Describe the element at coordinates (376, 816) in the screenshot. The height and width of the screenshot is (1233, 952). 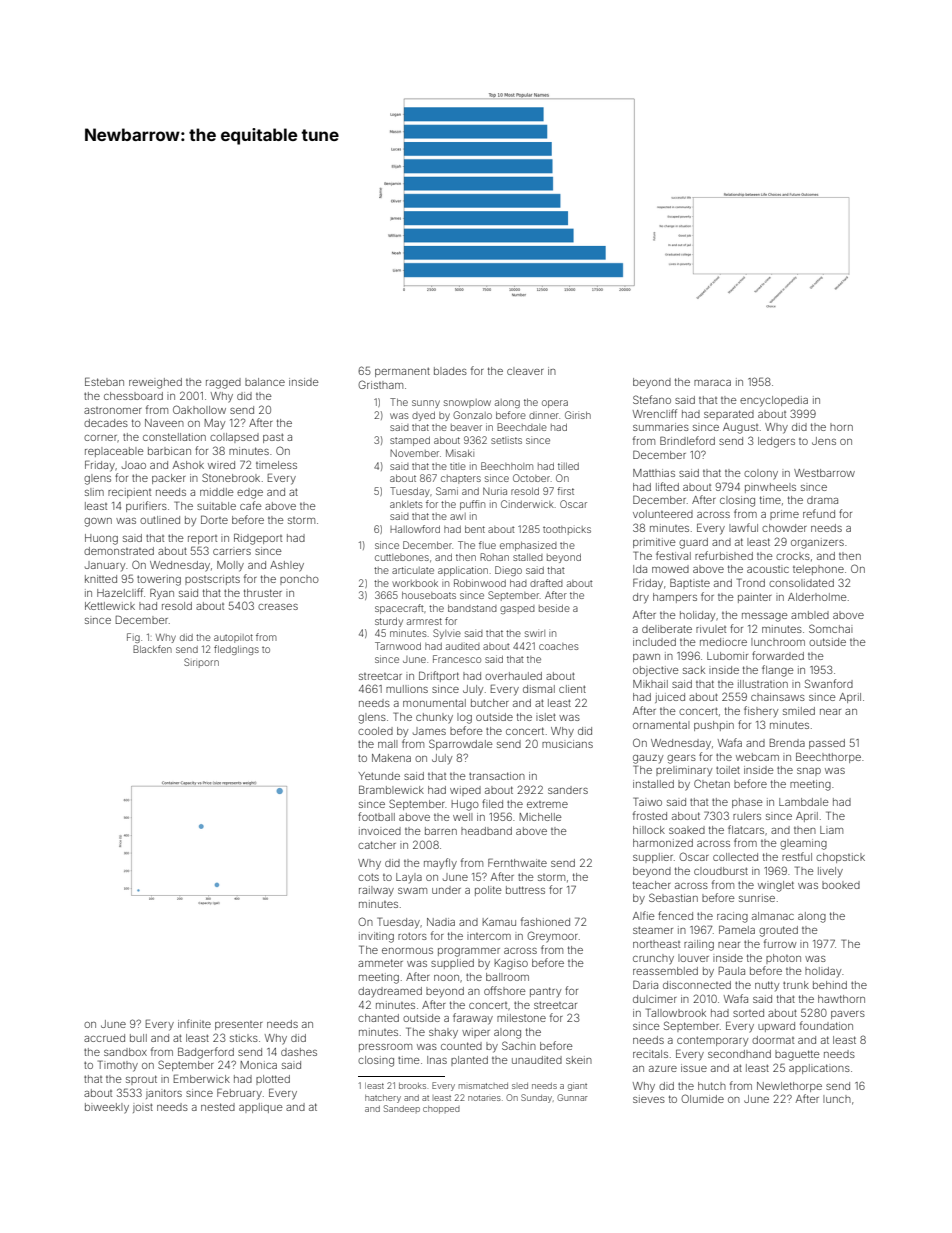
I see `football` at that location.
